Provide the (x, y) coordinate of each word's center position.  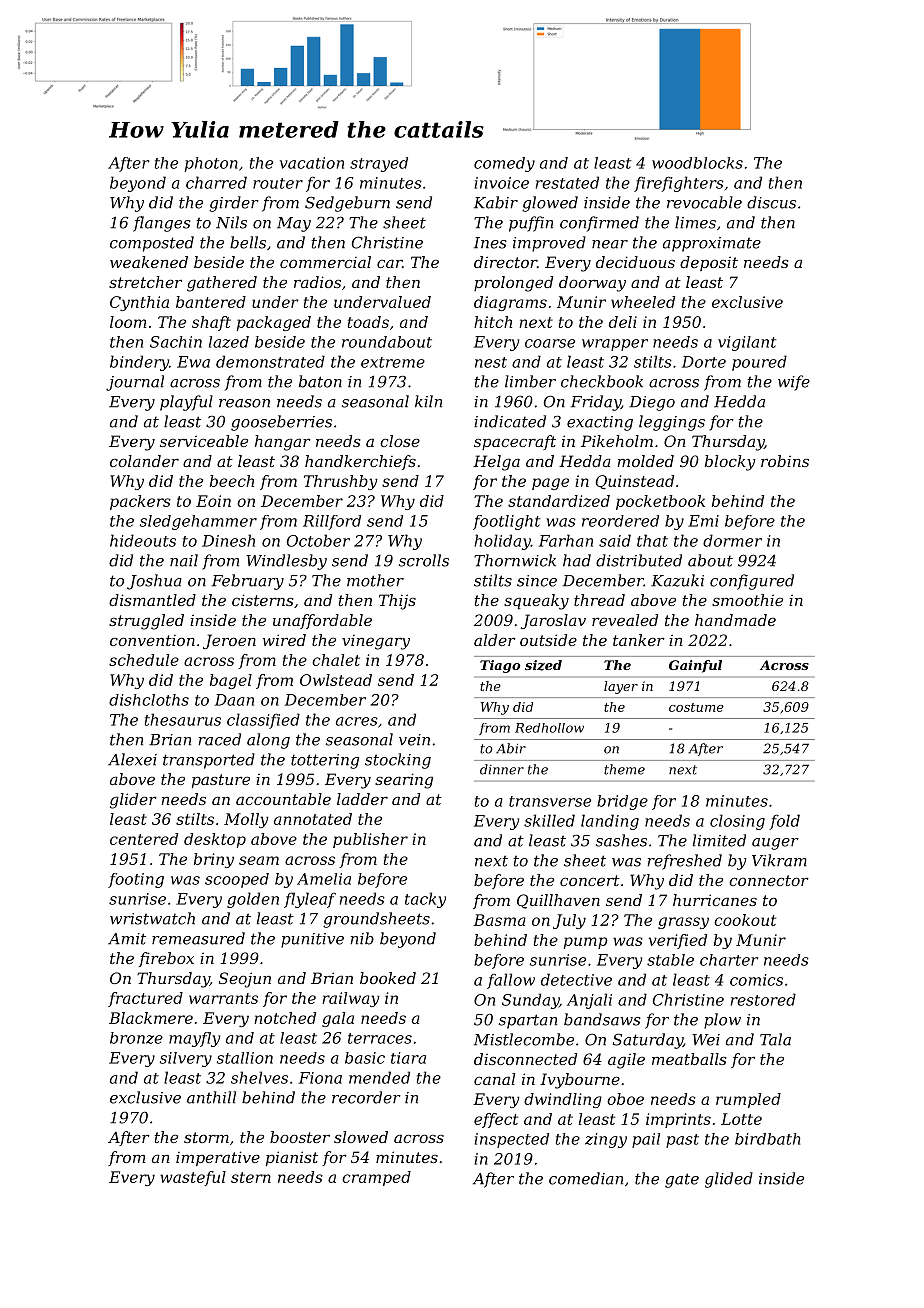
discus (771, 202)
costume (696, 707)
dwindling (563, 1100)
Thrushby (341, 482)
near (610, 244)
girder (234, 204)
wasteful (193, 1178)
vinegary (376, 642)
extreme (393, 362)
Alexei (132, 759)
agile (626, 1061)
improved (549, 244)
